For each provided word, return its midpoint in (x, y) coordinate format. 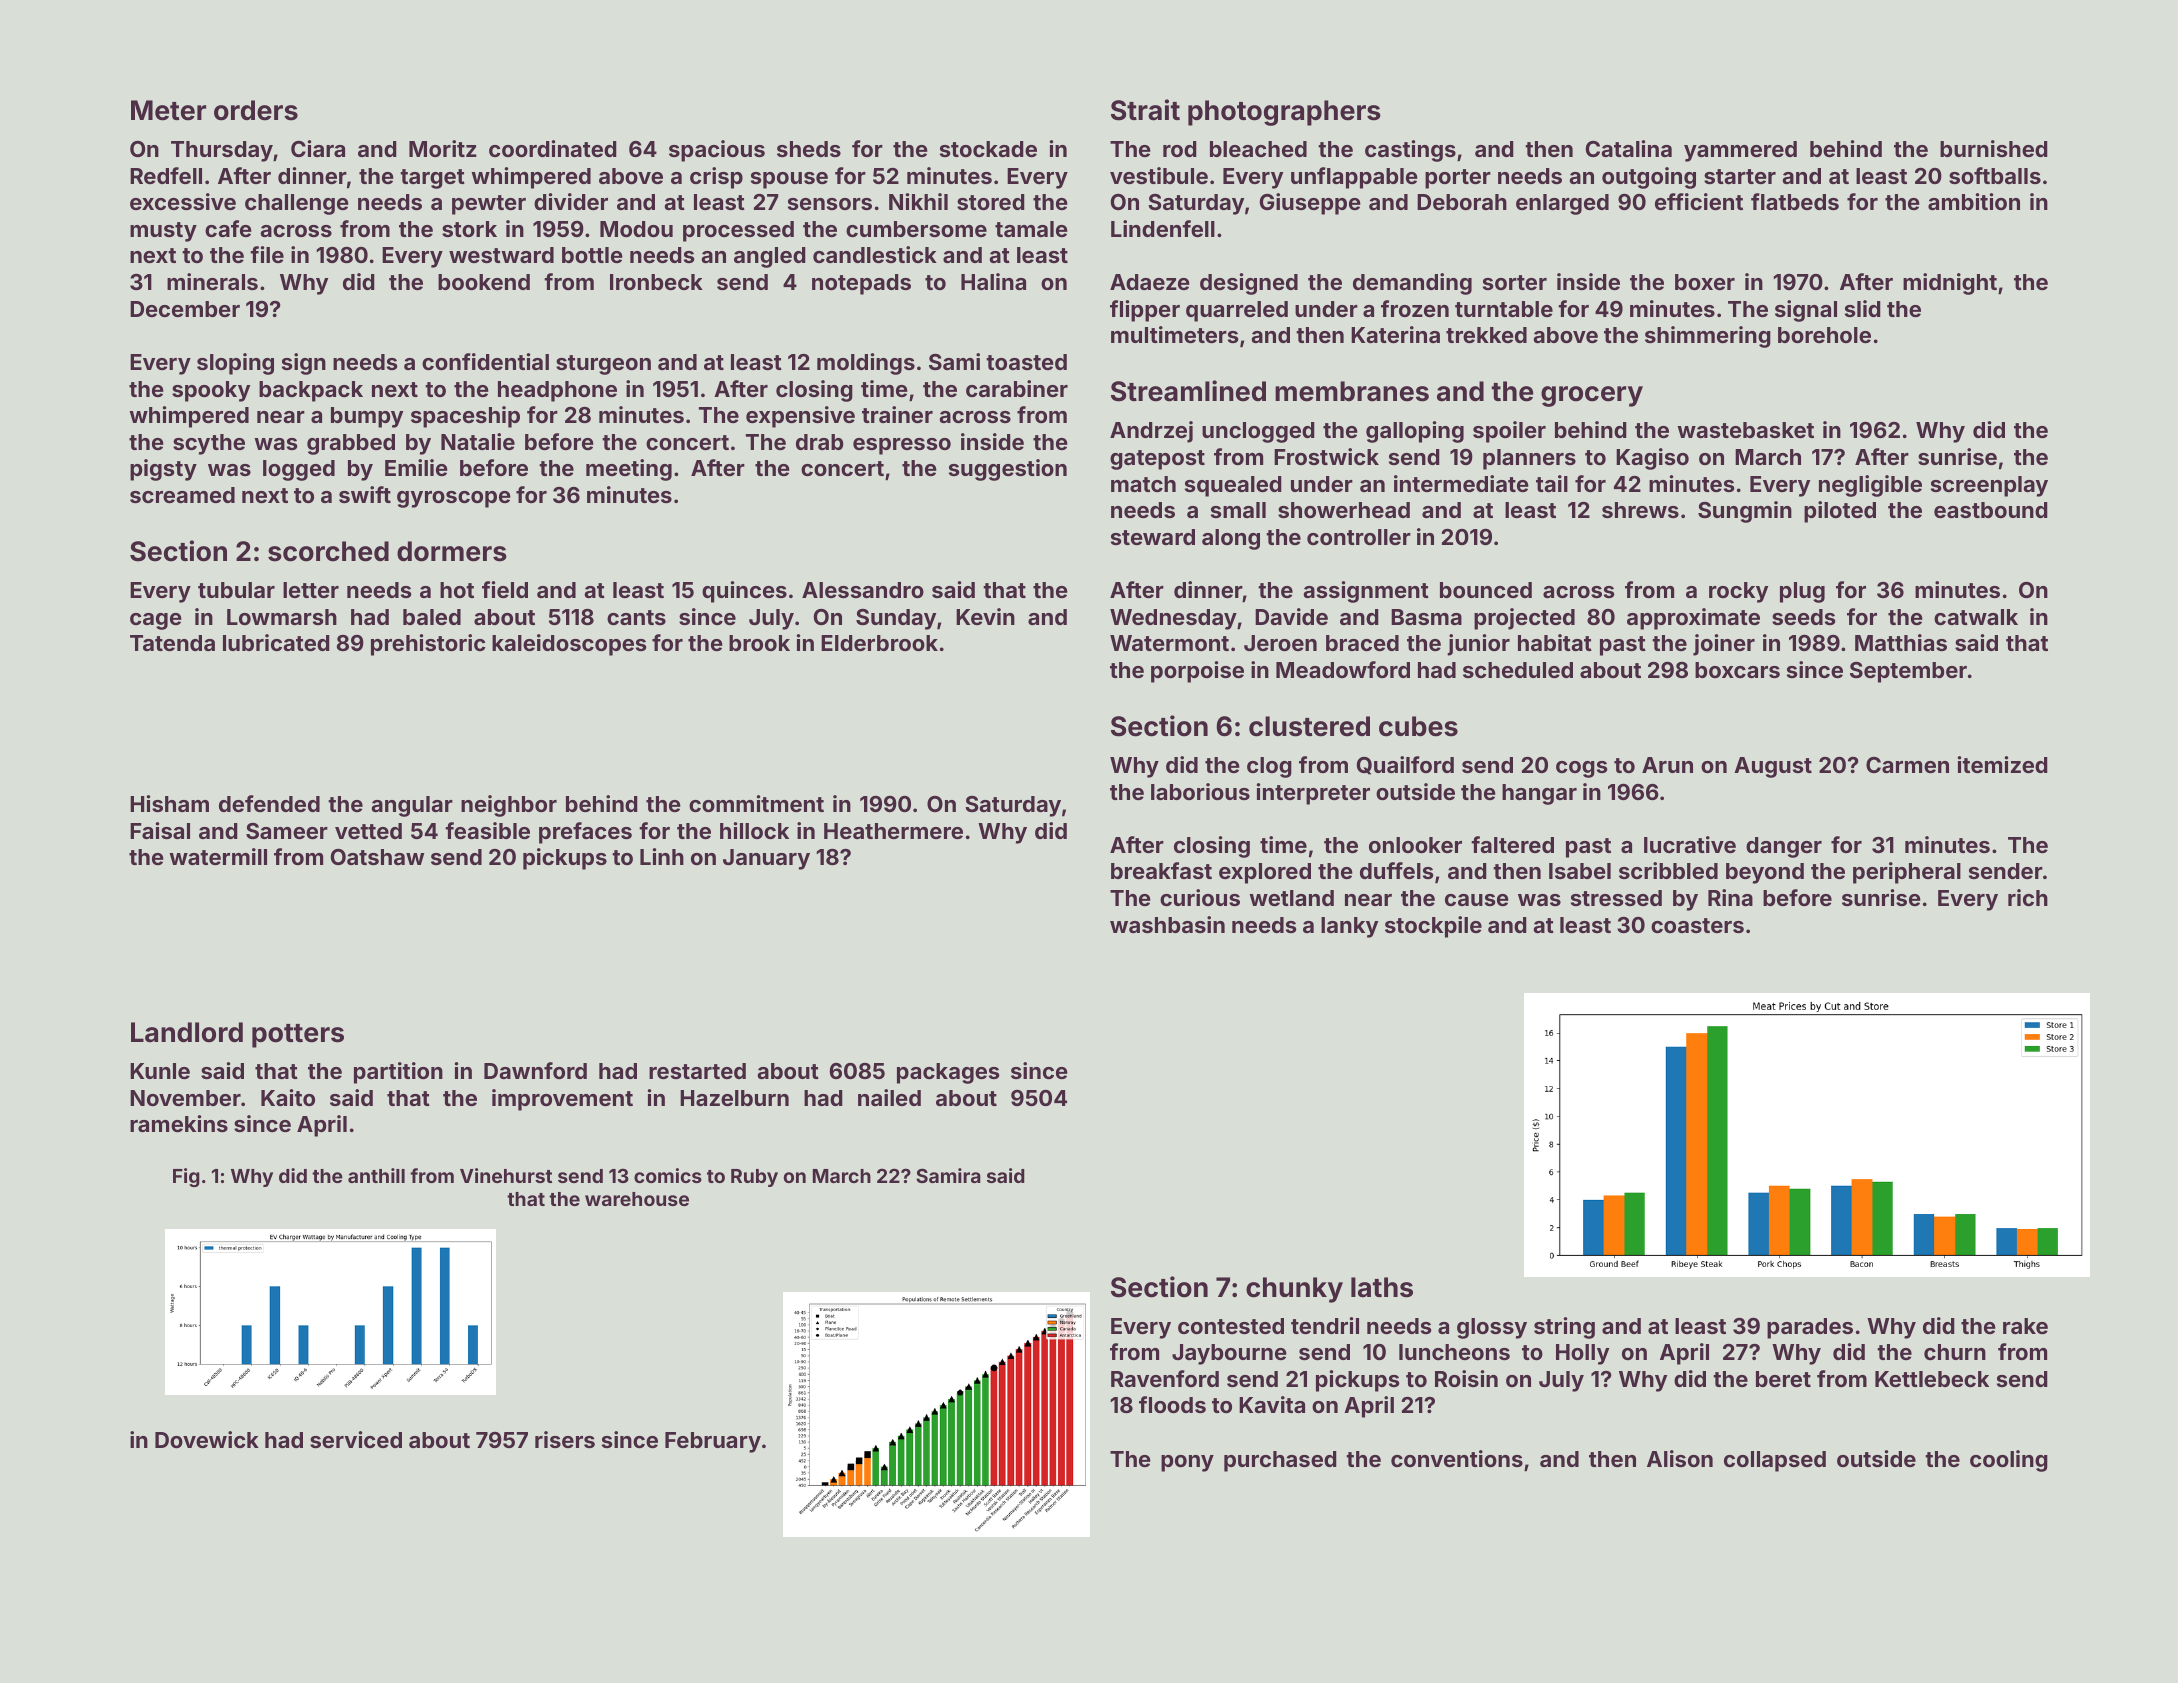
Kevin (985, 616)
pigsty (163, 470)
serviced (356, 1439)
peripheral (1907, 873)
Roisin (1466, 1378)
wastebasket (1745, 430)
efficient (1699, 201)
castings (1410, 151)
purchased (1280, 1461)
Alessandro (863, 590)
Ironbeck (656, 282)
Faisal (160, 830)
